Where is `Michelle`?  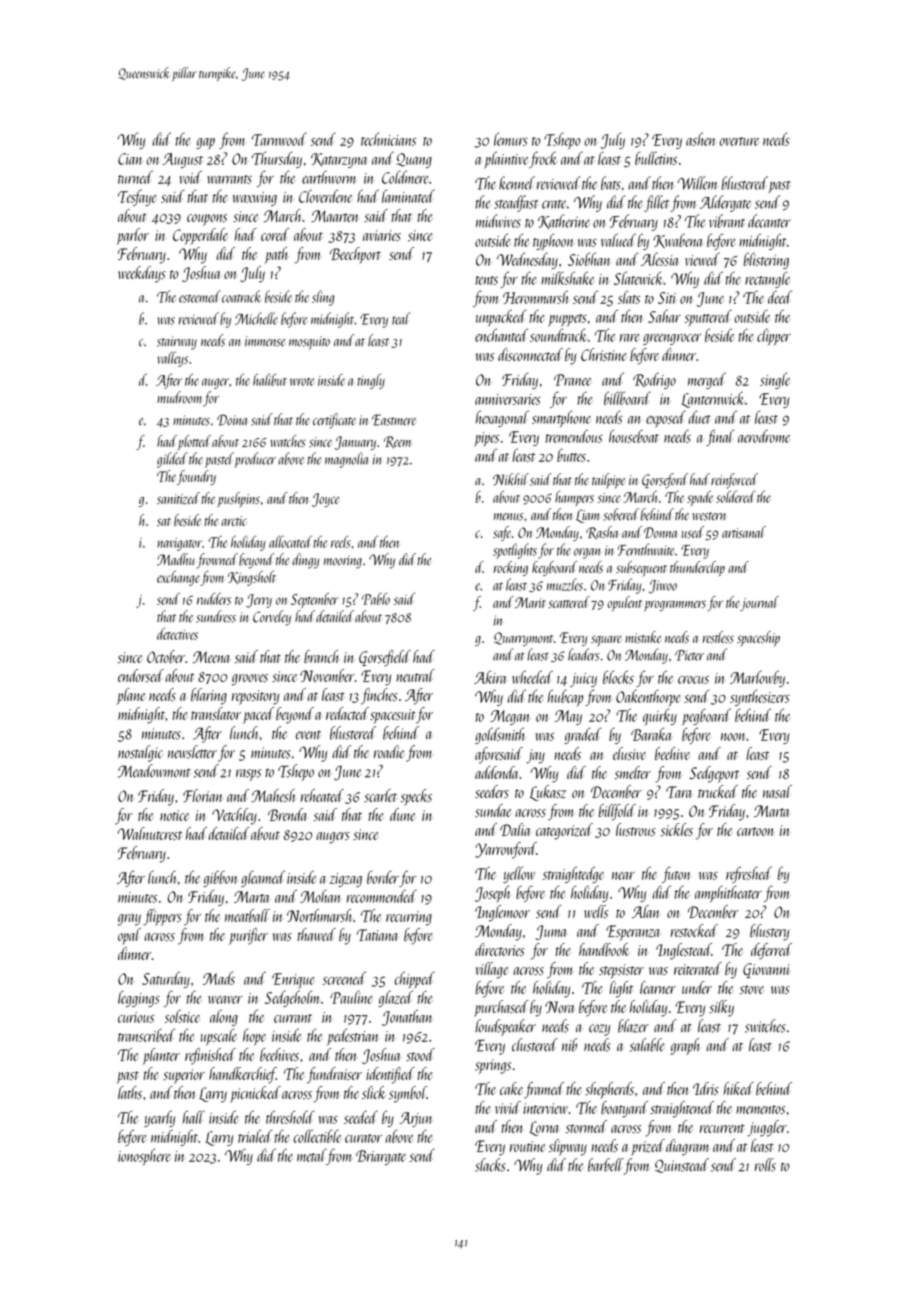 Michelle is located at coordinates (256, 318).
